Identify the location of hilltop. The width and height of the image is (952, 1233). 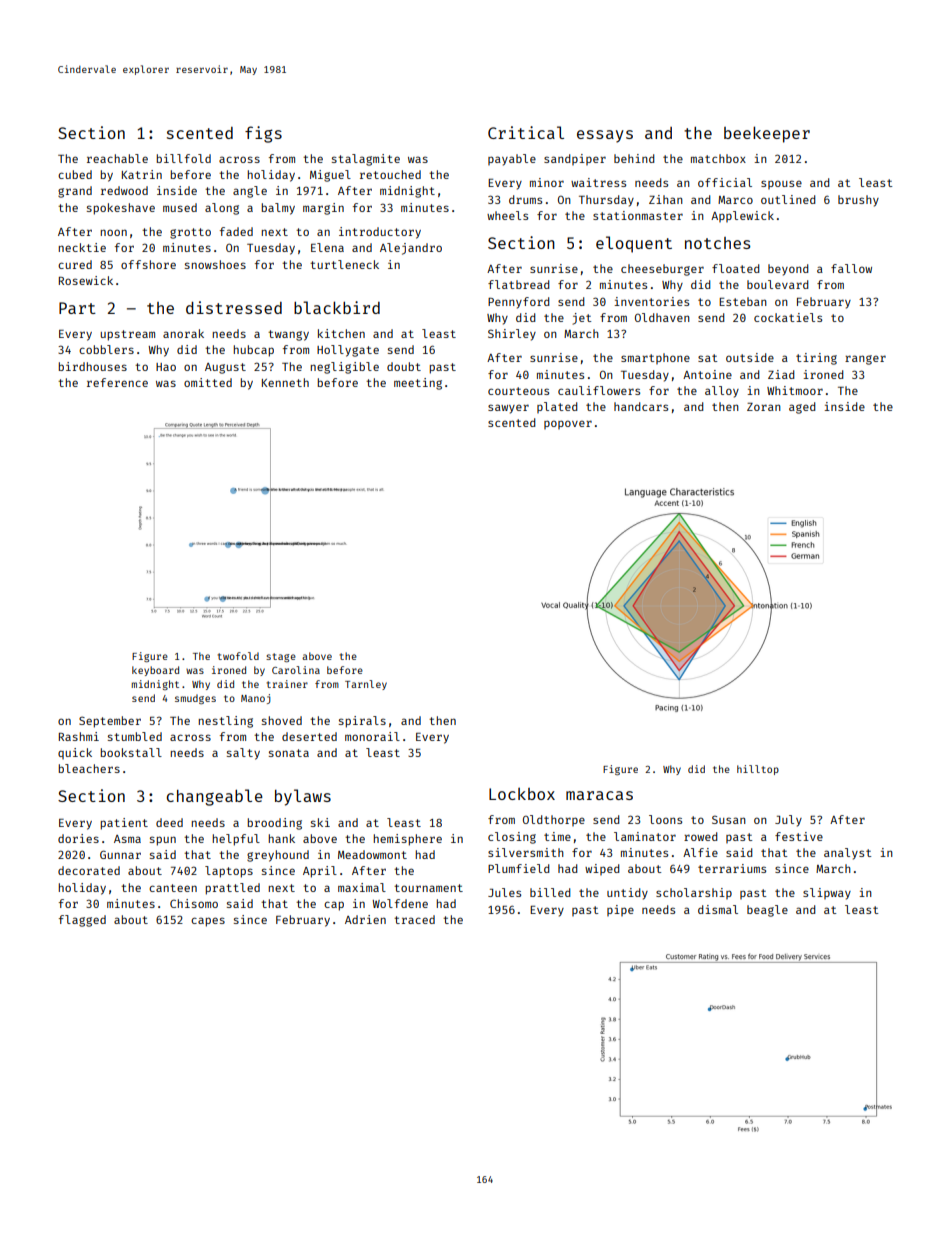
(758, 770).
